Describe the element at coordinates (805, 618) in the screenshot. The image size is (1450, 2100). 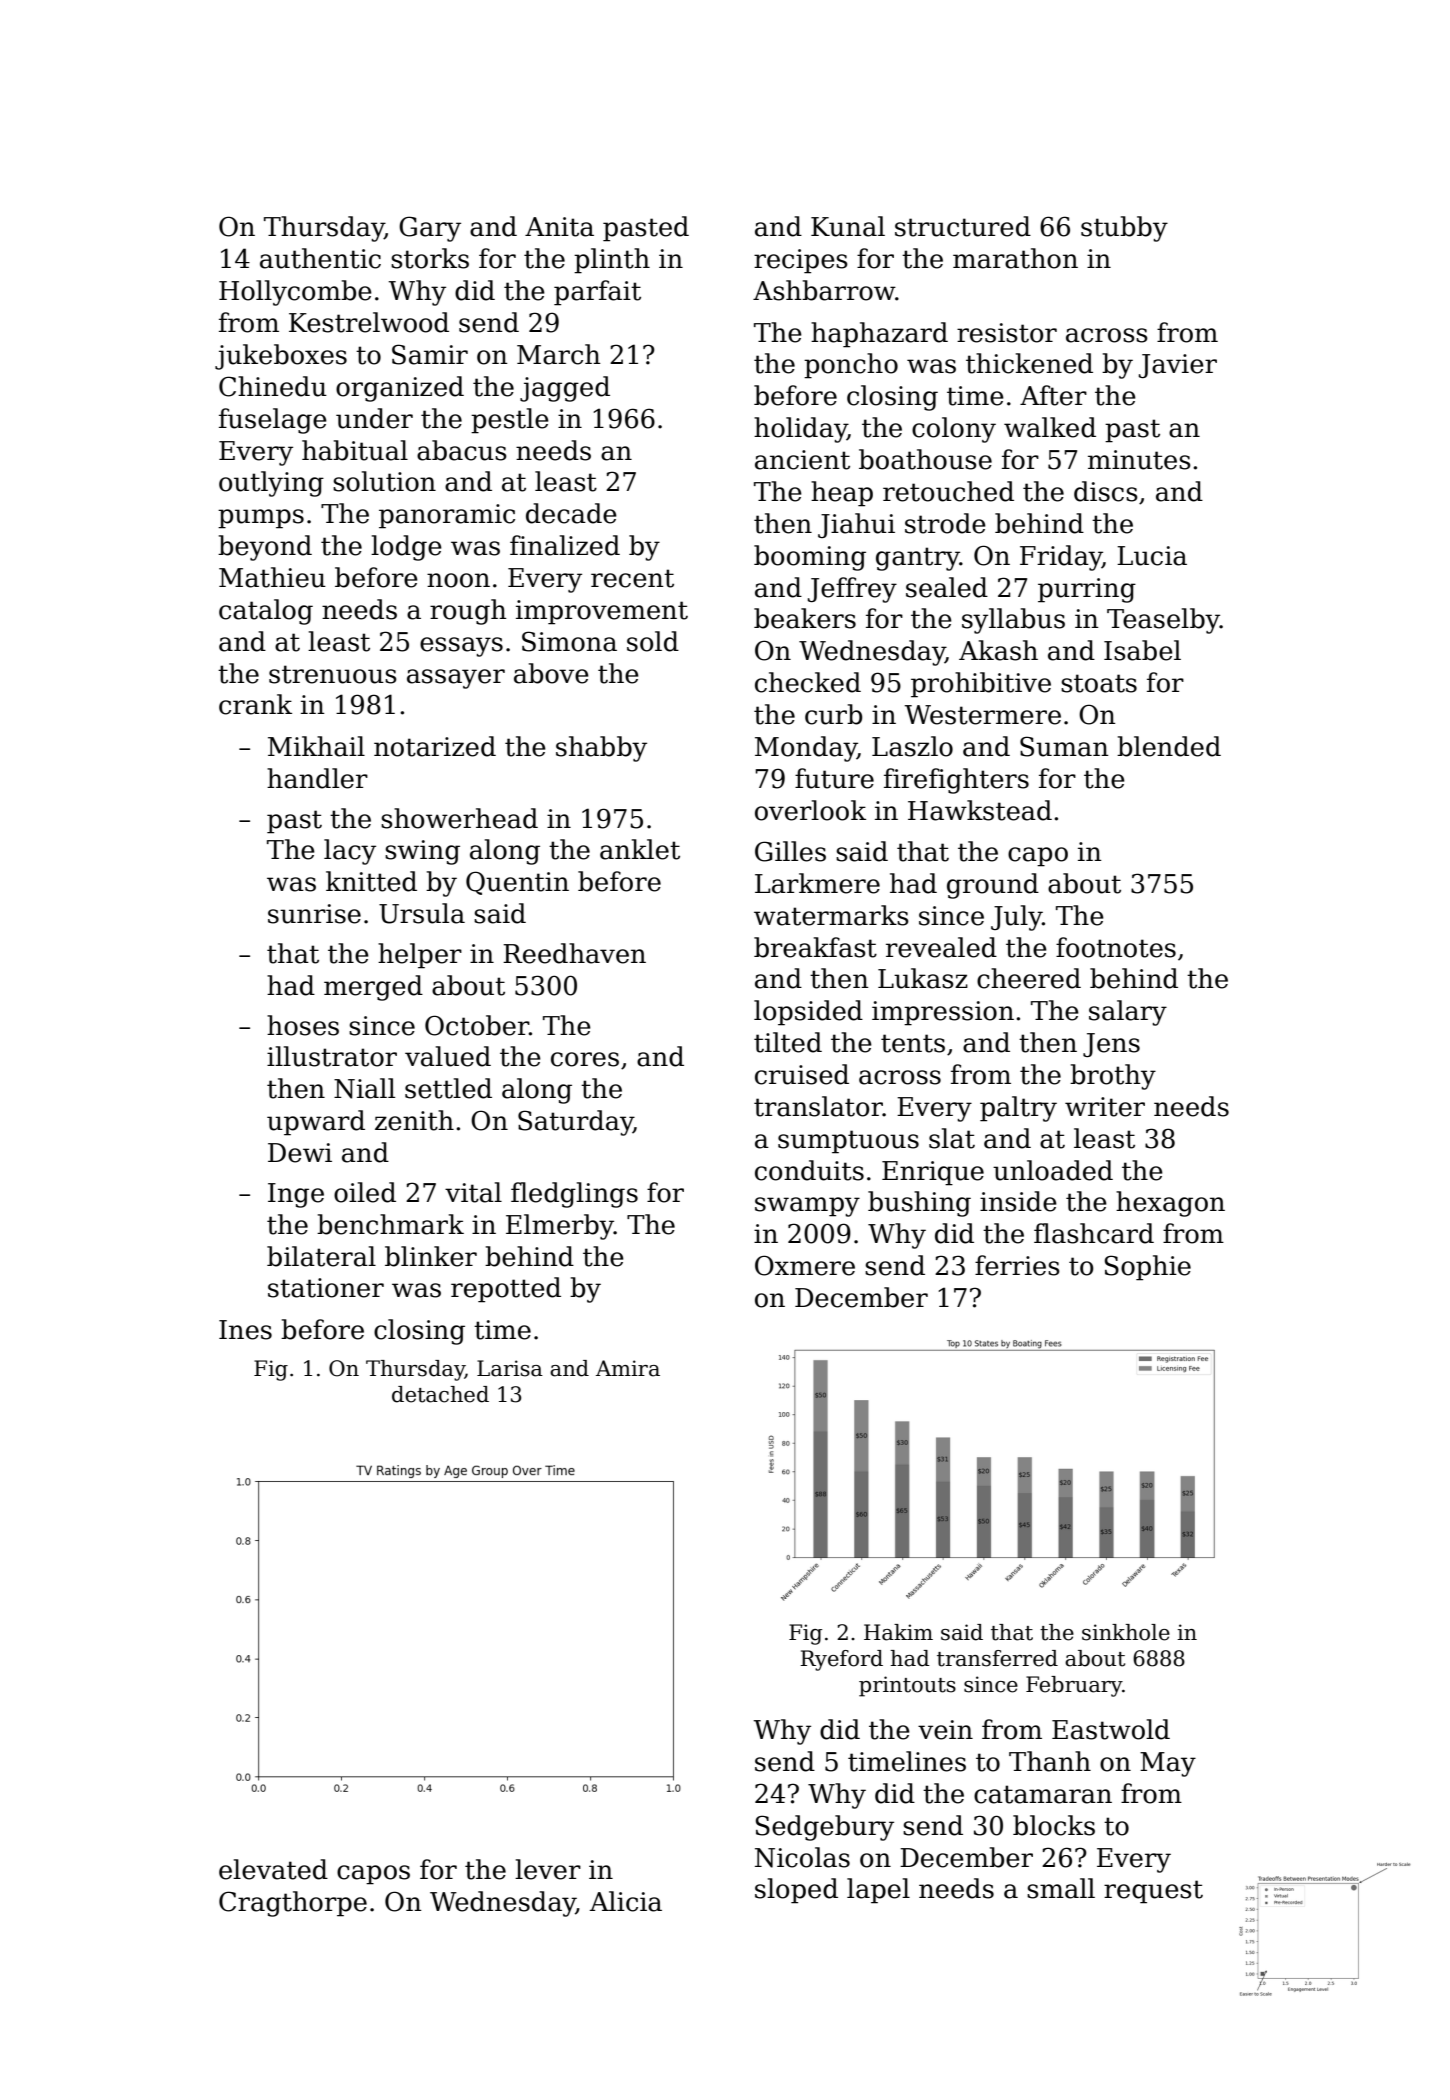
I see `beakers` at that location.
